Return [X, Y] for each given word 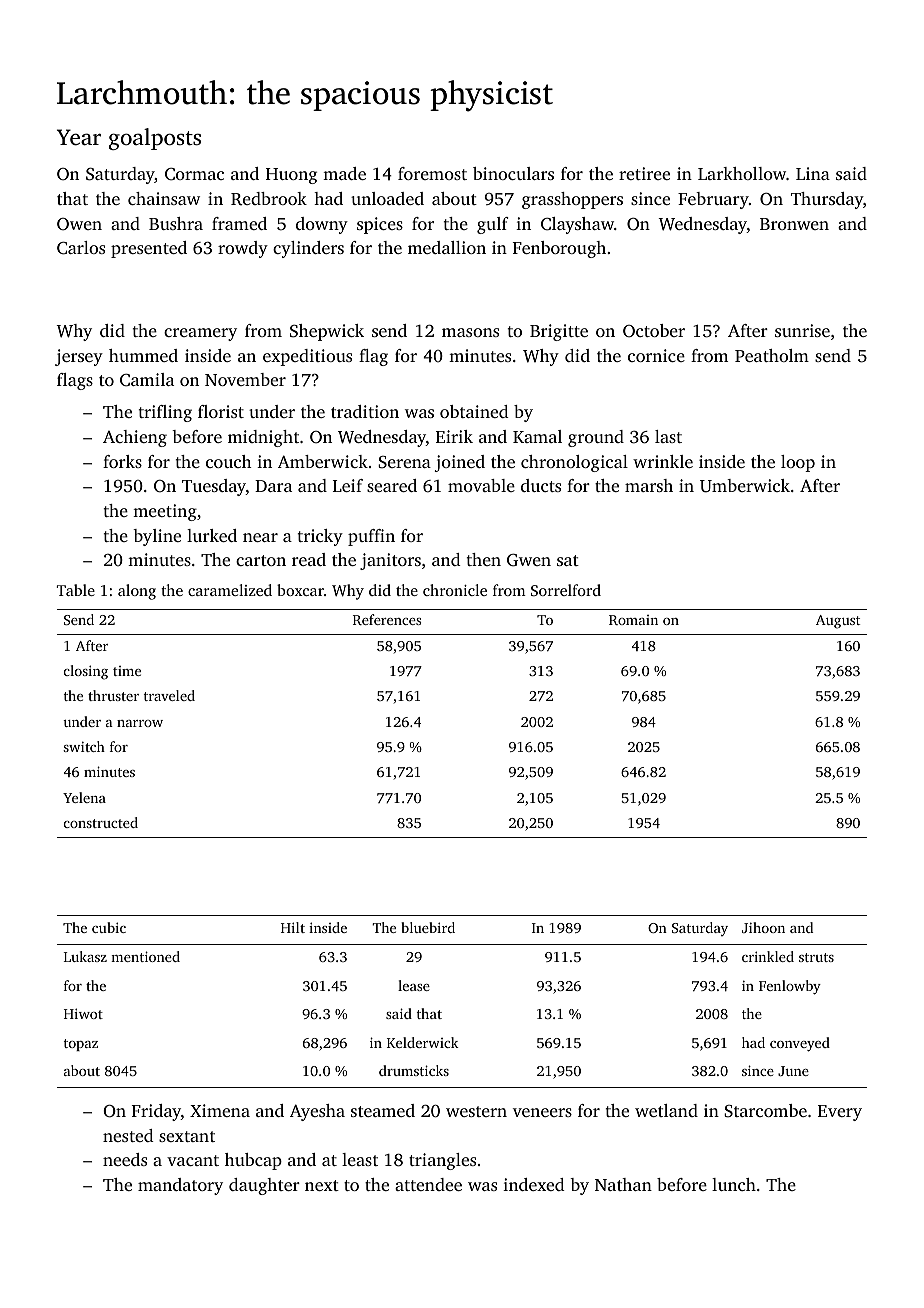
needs [125, 1159]
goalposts [155, 139]
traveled [169, 695]
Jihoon [763, 927]
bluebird [428, 927]
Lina [813, 173]
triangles [442, 1161]
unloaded [387, 198]
